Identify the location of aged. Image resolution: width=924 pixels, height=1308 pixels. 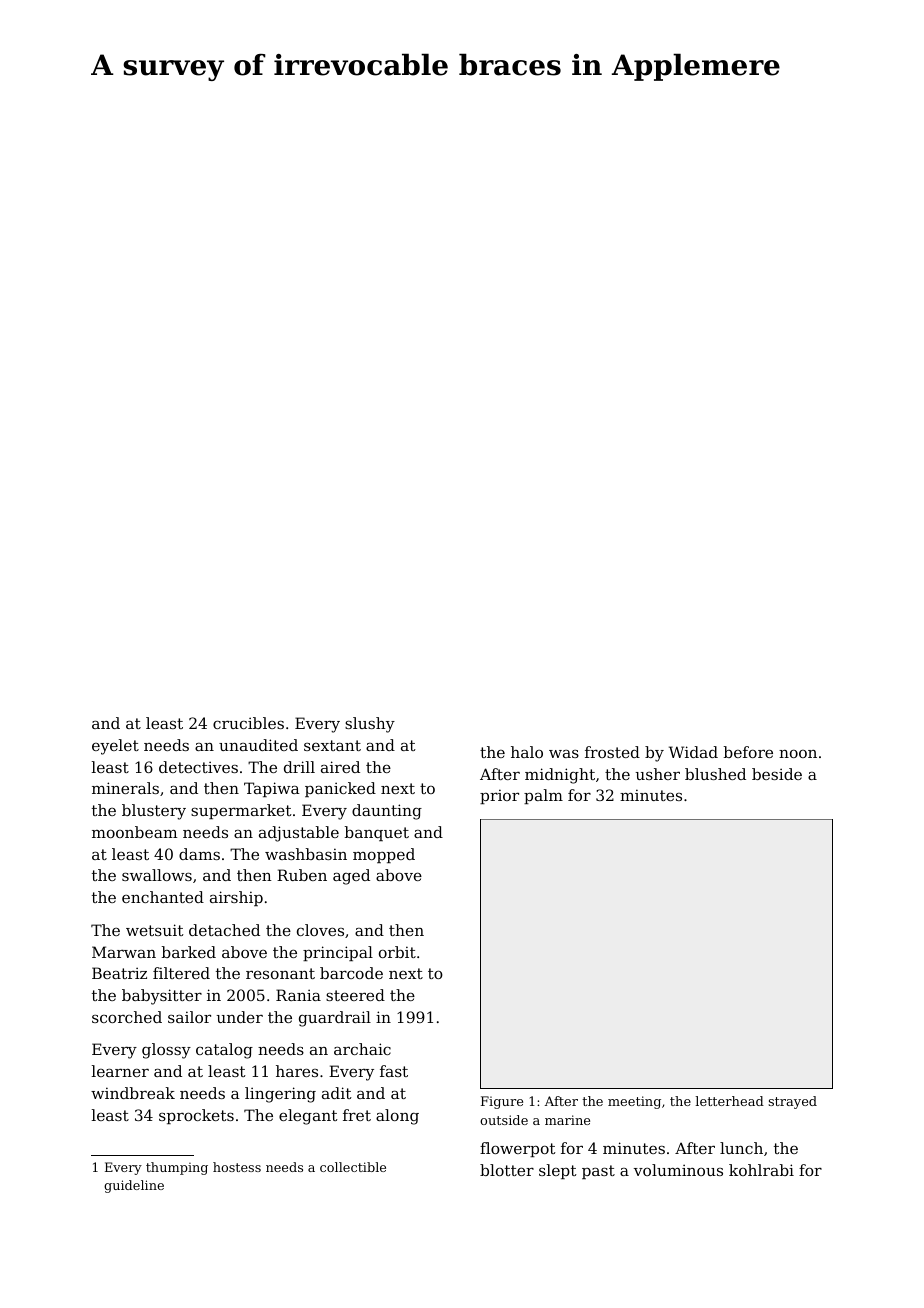
(351, 877).
